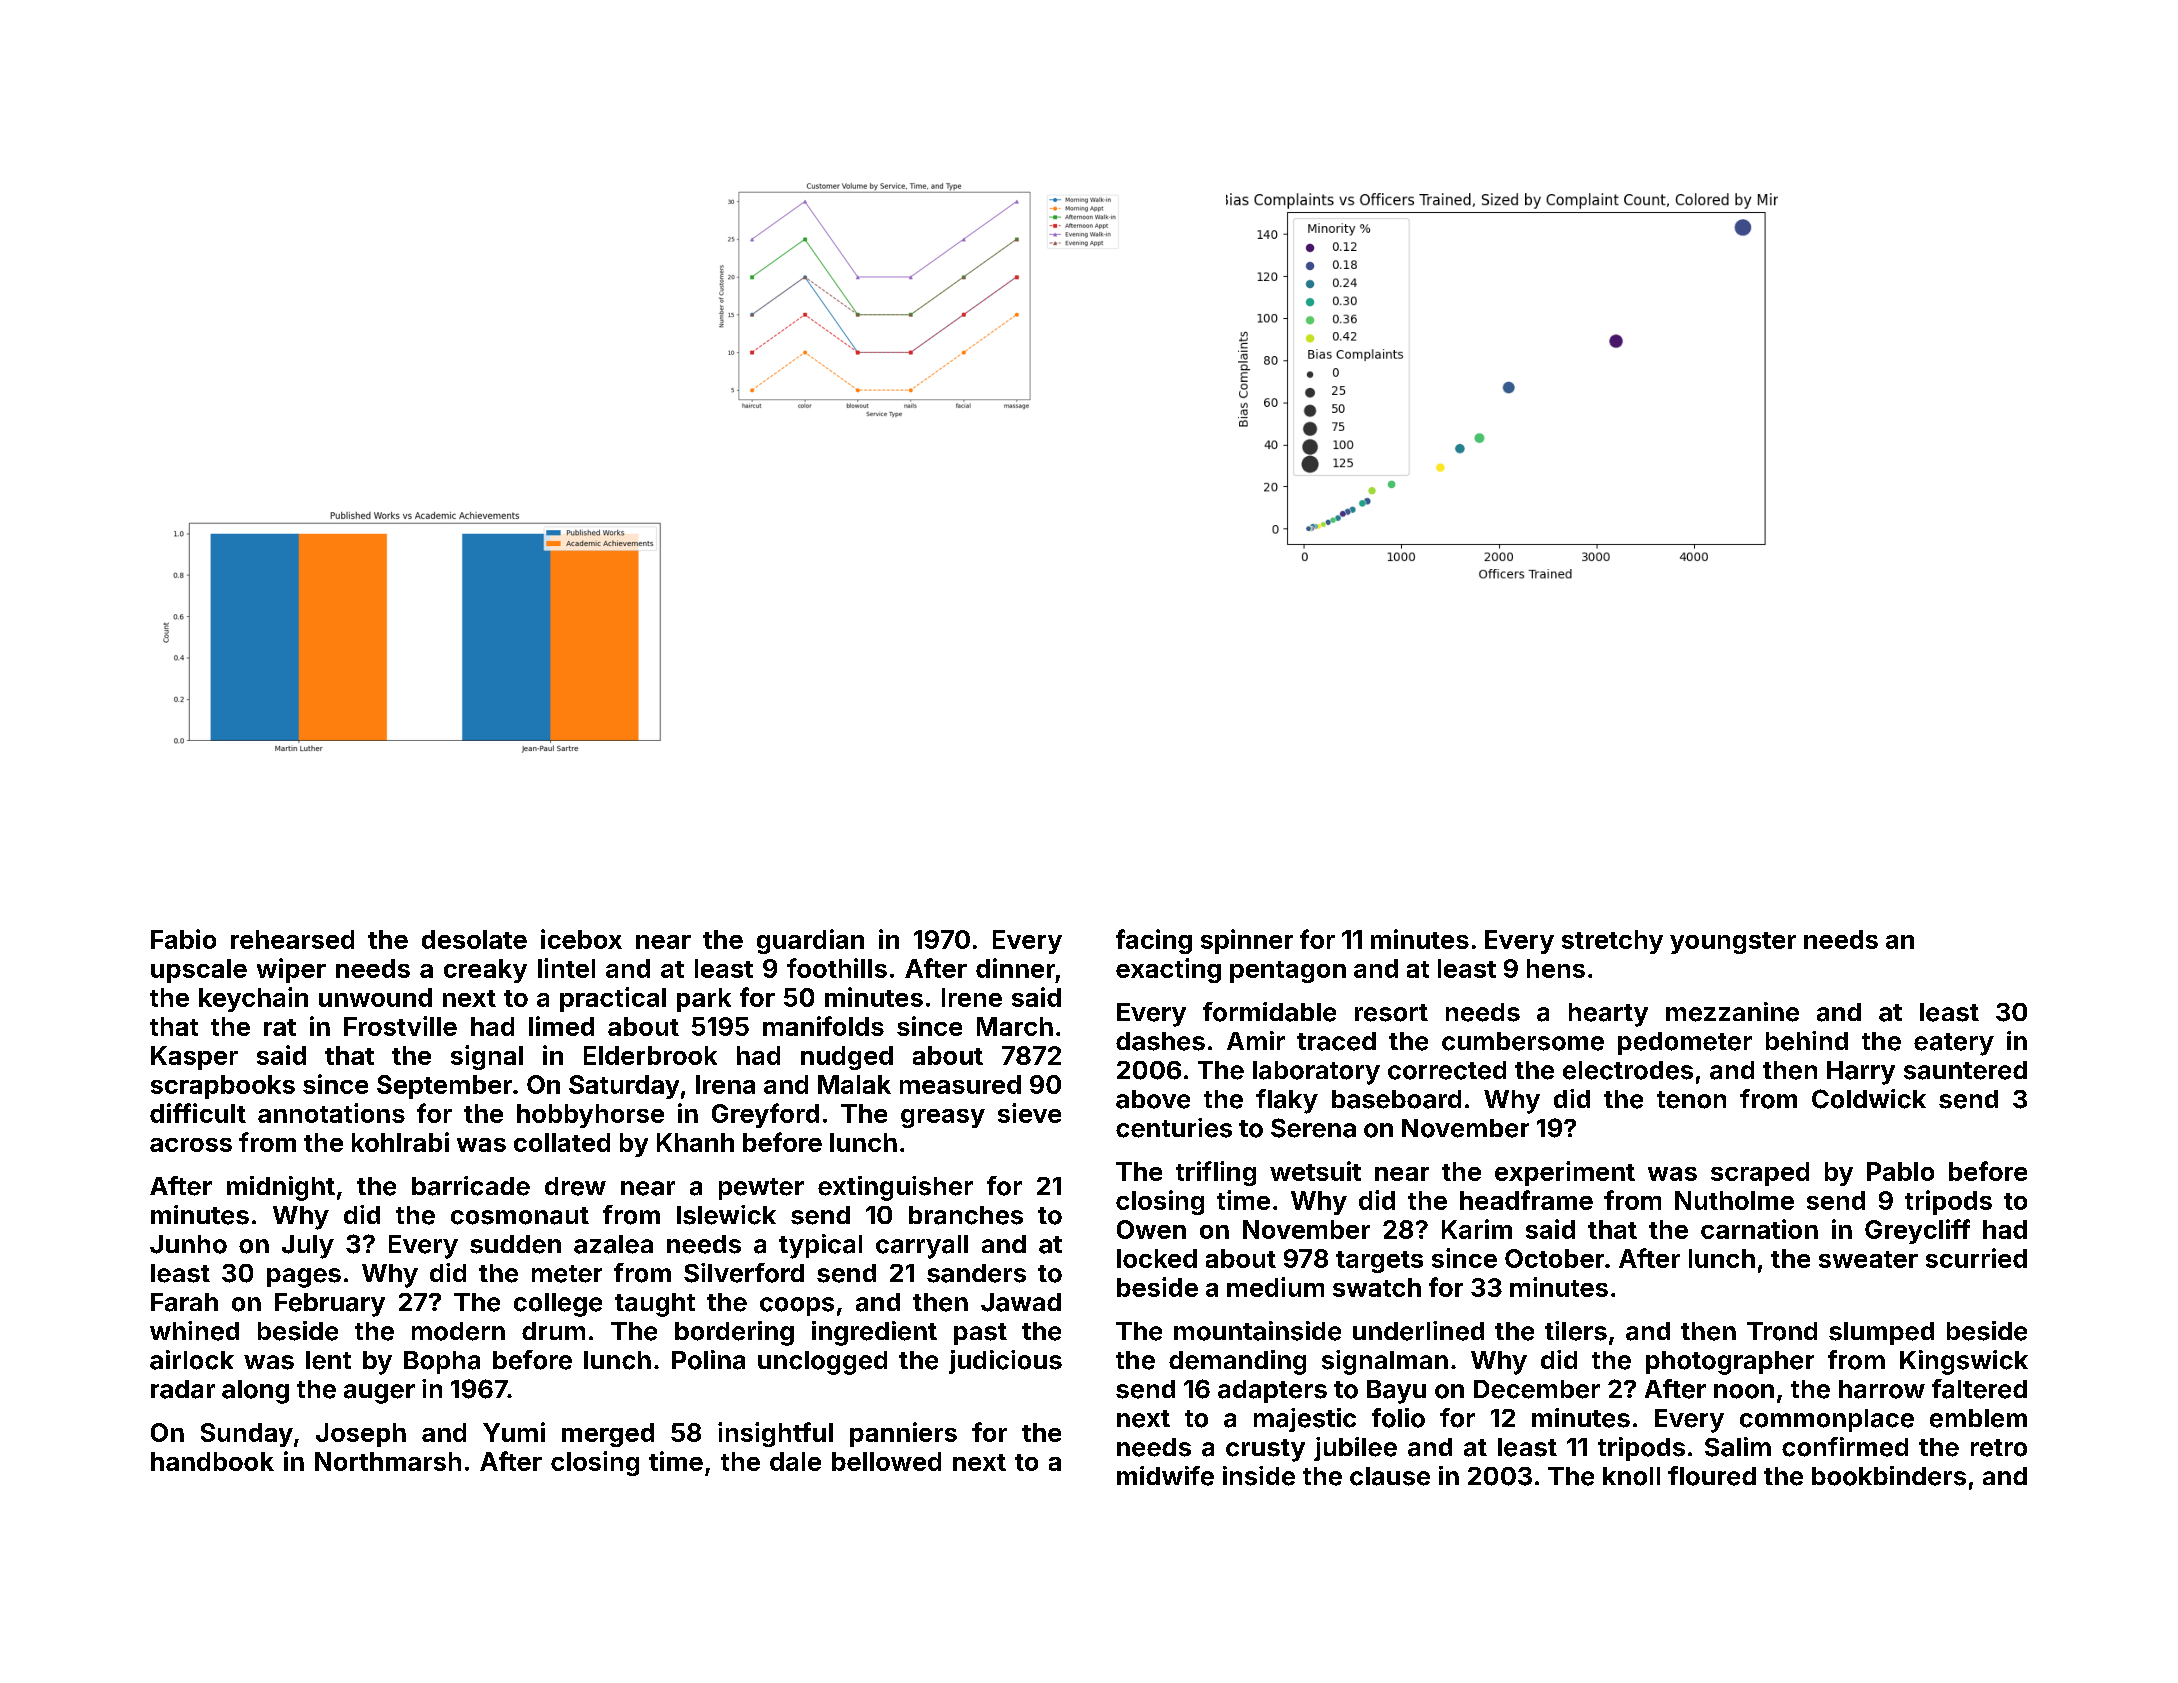 Image resolution: width=2178 pixels, height=1683 pixels. Describe the element at coordinates (1165, 1476) in the screenshot. I see `midwife` at that location.
